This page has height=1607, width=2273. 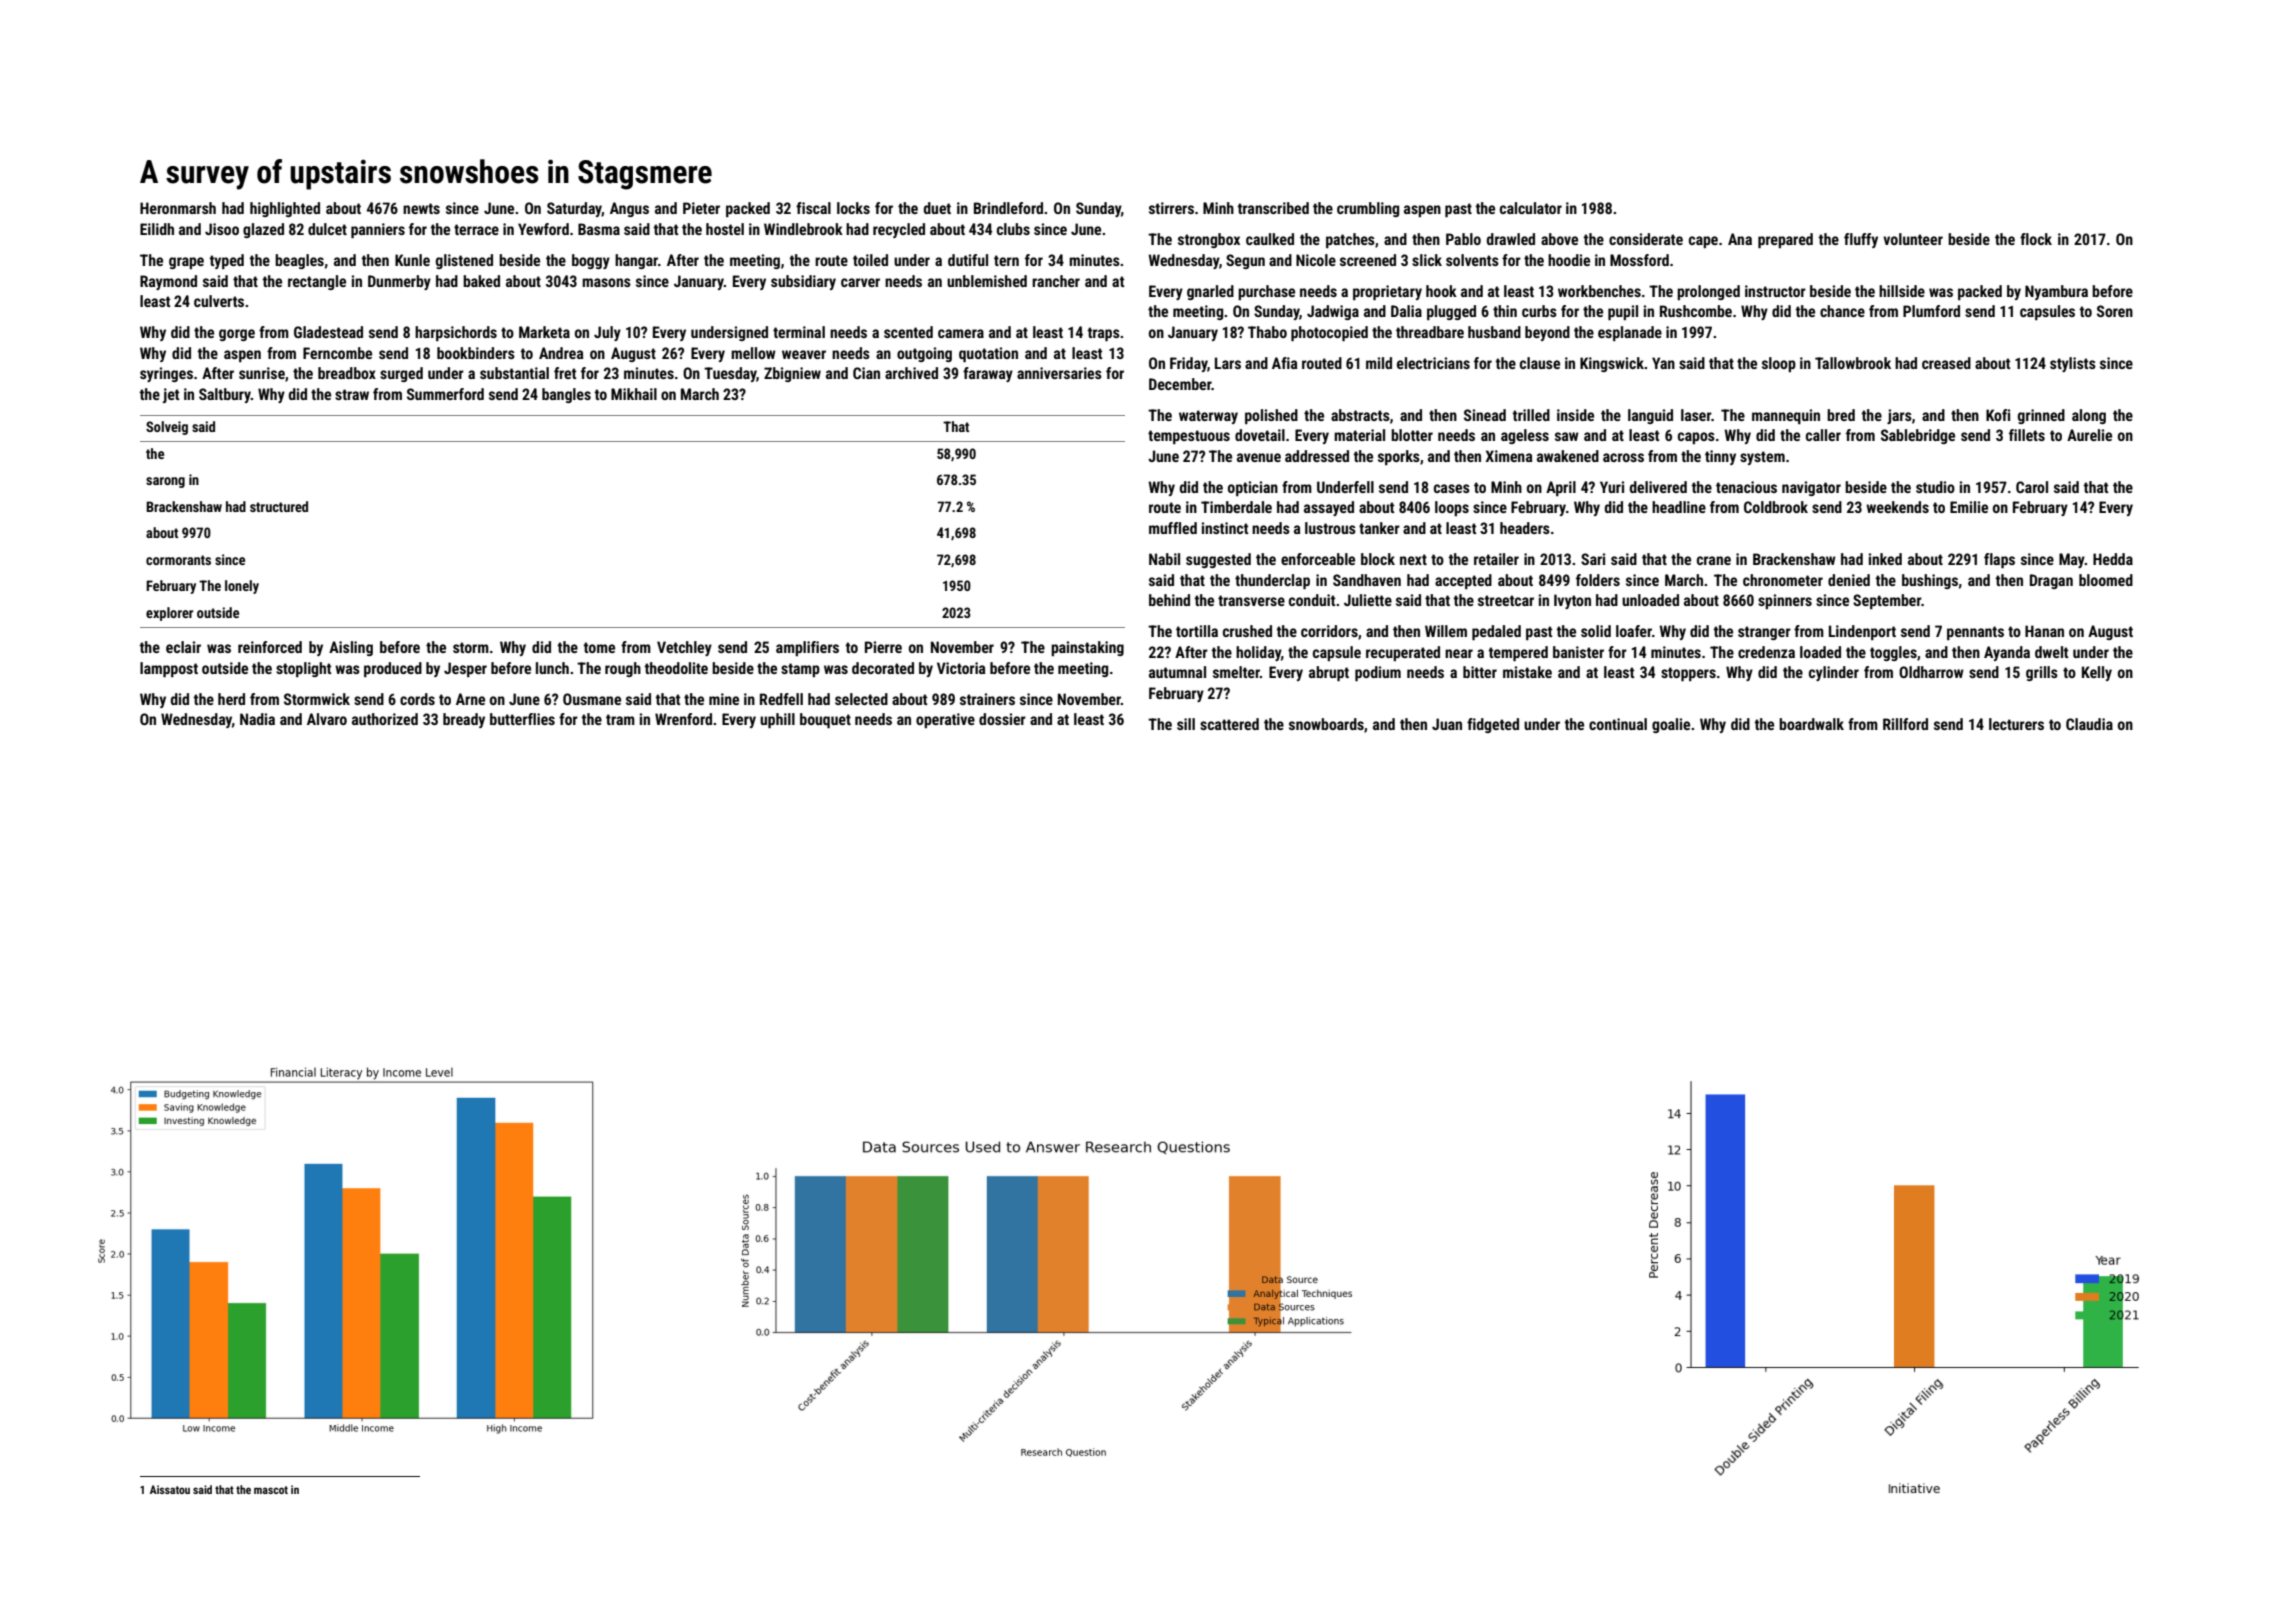 I want to click on stylists, so click(x=2073, y=364).
